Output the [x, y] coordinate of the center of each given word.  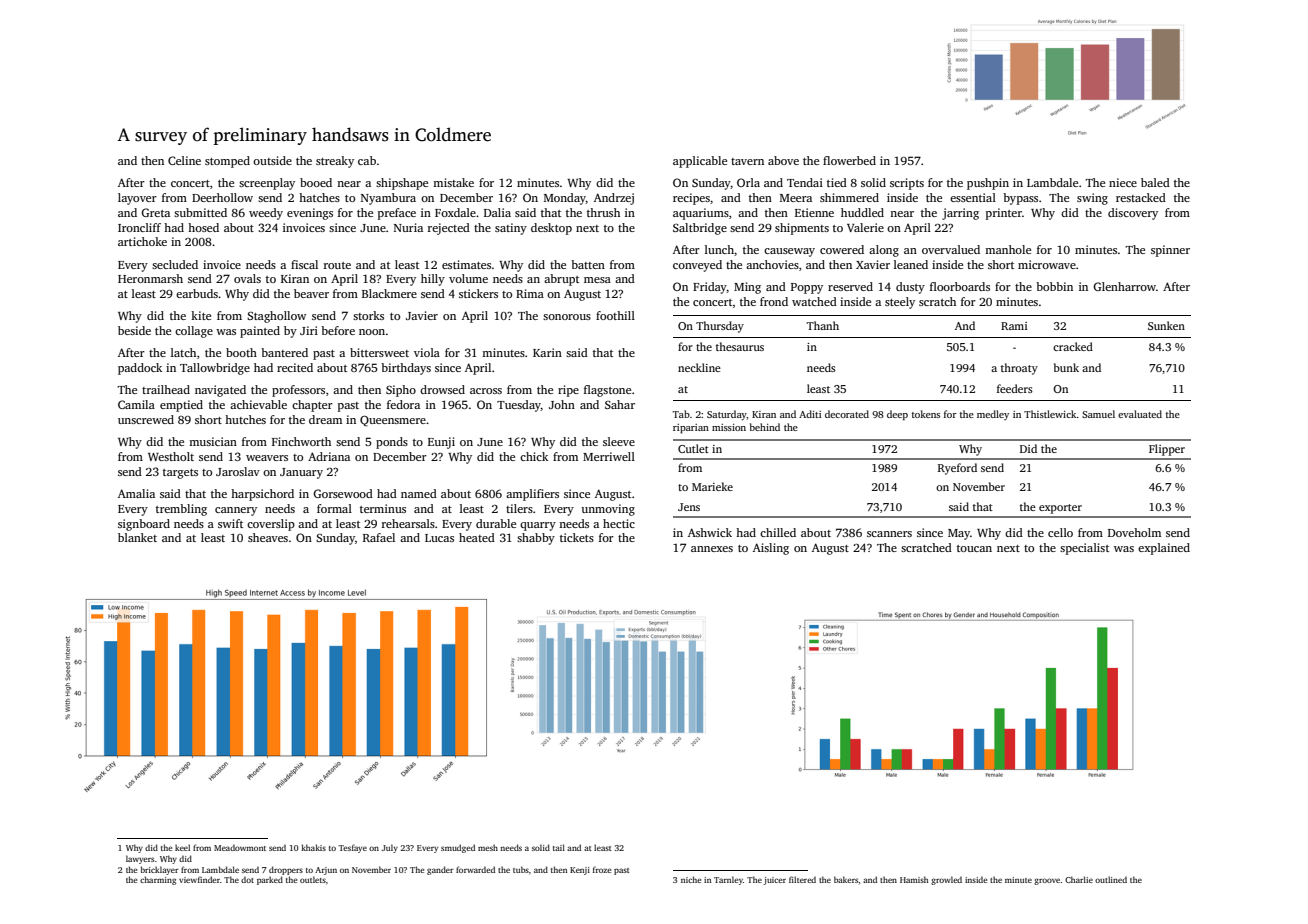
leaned [911, 264]
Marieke [712, 486]
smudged [458, 848]
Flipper [1167, 450]
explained [1164, 549]
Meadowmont [240, 847]
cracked [1073, 346]
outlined [1111, 879]
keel [182, 847]
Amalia [136, 493]
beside [134, 330]
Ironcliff [139, 227]
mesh [488, 847]
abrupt [561, 280]
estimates [466, 264]
